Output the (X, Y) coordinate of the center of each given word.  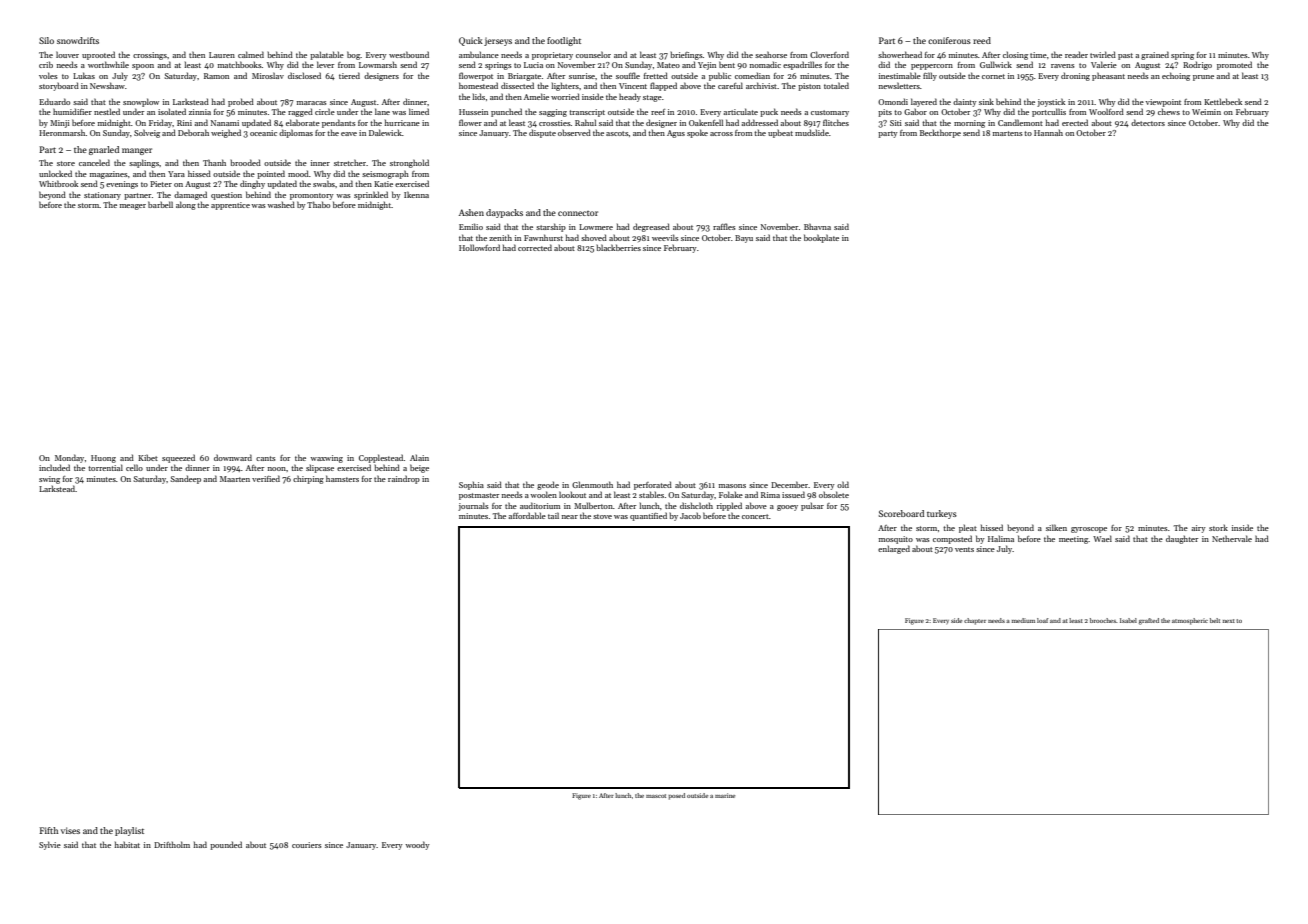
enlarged (894, 549)
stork (1218, 528)
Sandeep (185, 479)
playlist (129, 831)
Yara (176, 174)
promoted (1234, 65)
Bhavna (817, 226)
